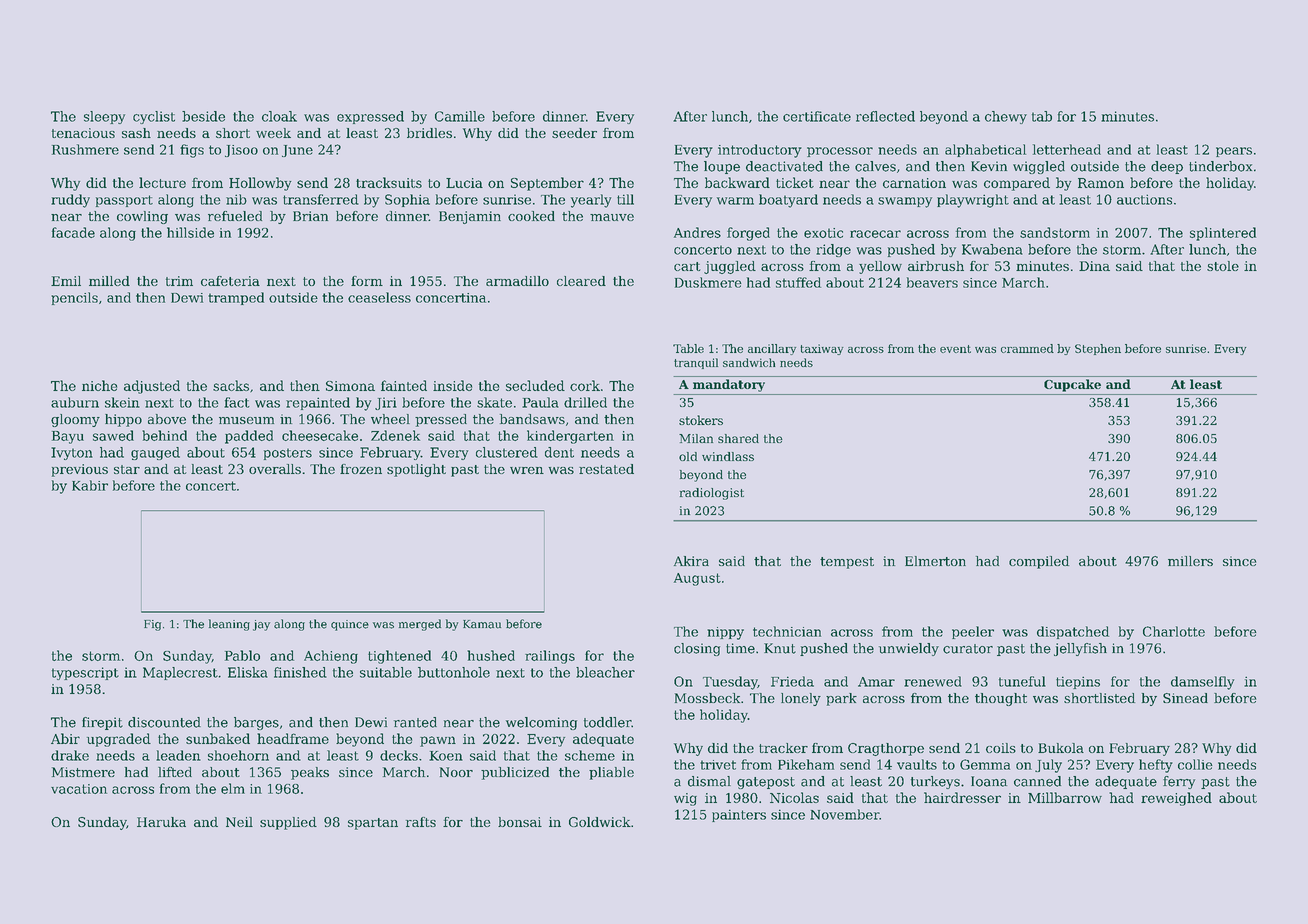 This page has height=924, width=1308. Describe the element at coordinates (175, 772) in the page. I see `lifted` at that location.
